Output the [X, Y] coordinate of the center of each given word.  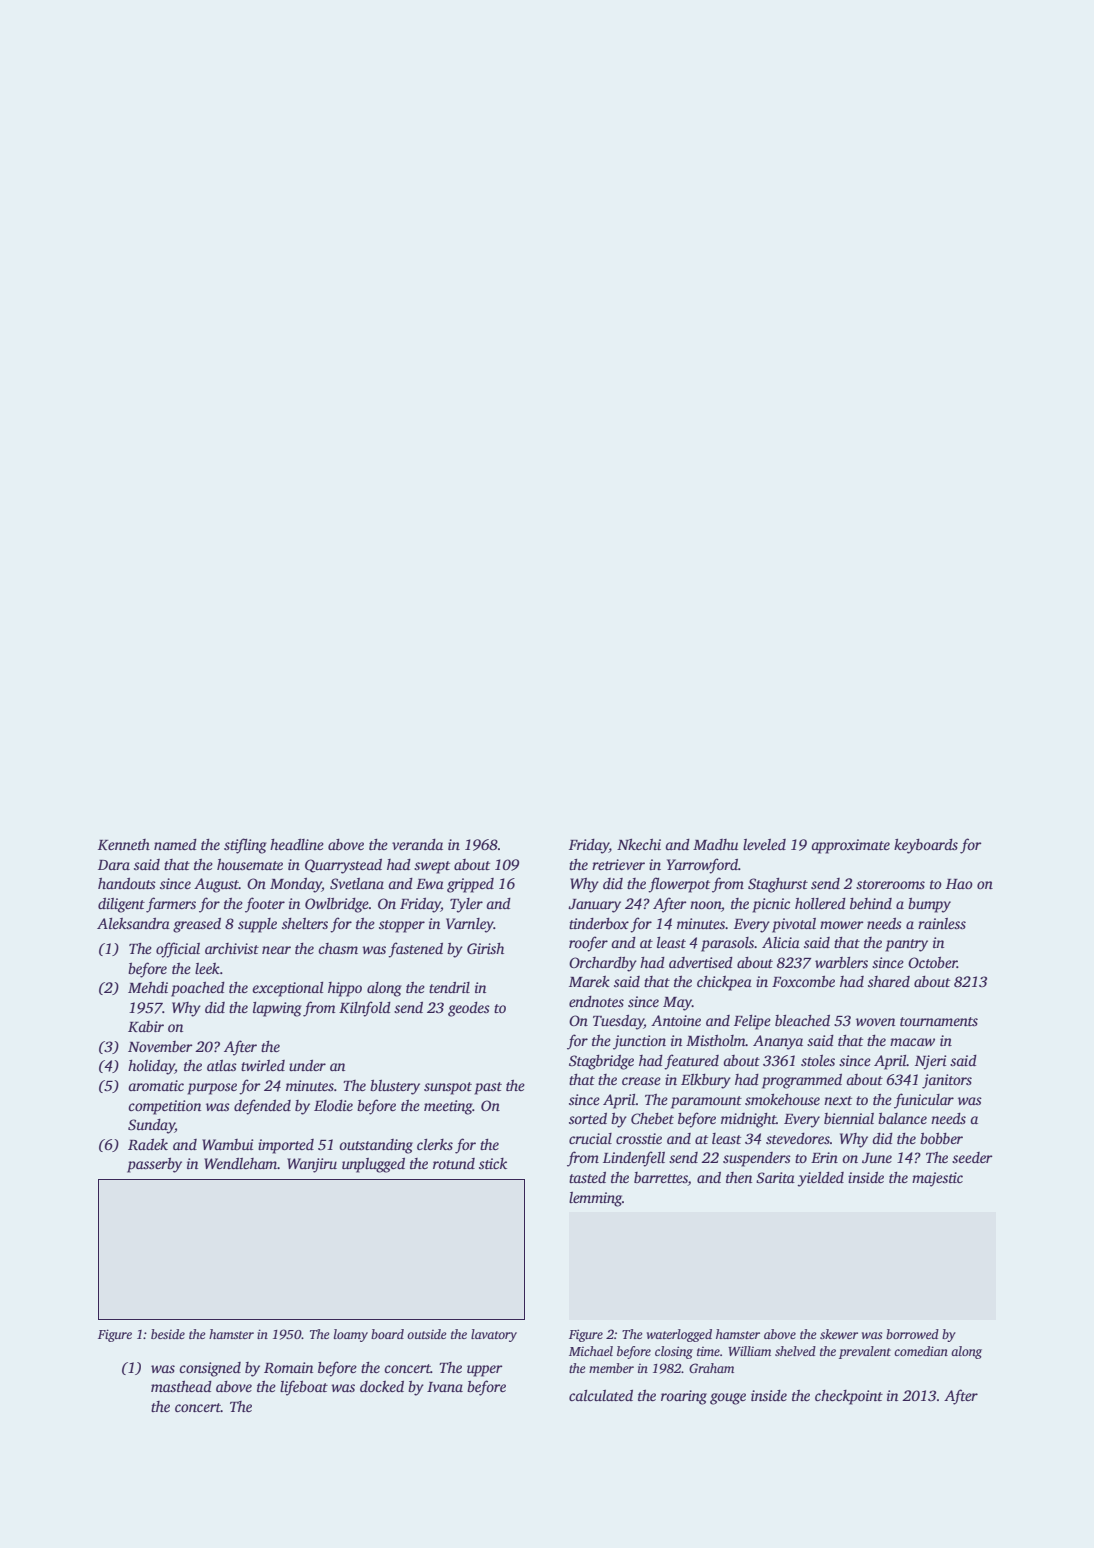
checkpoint [849, 1397]
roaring [684, 1397]
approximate [850, 846]
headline [297, 844]
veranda [417, 844]
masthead [181, 1386]
